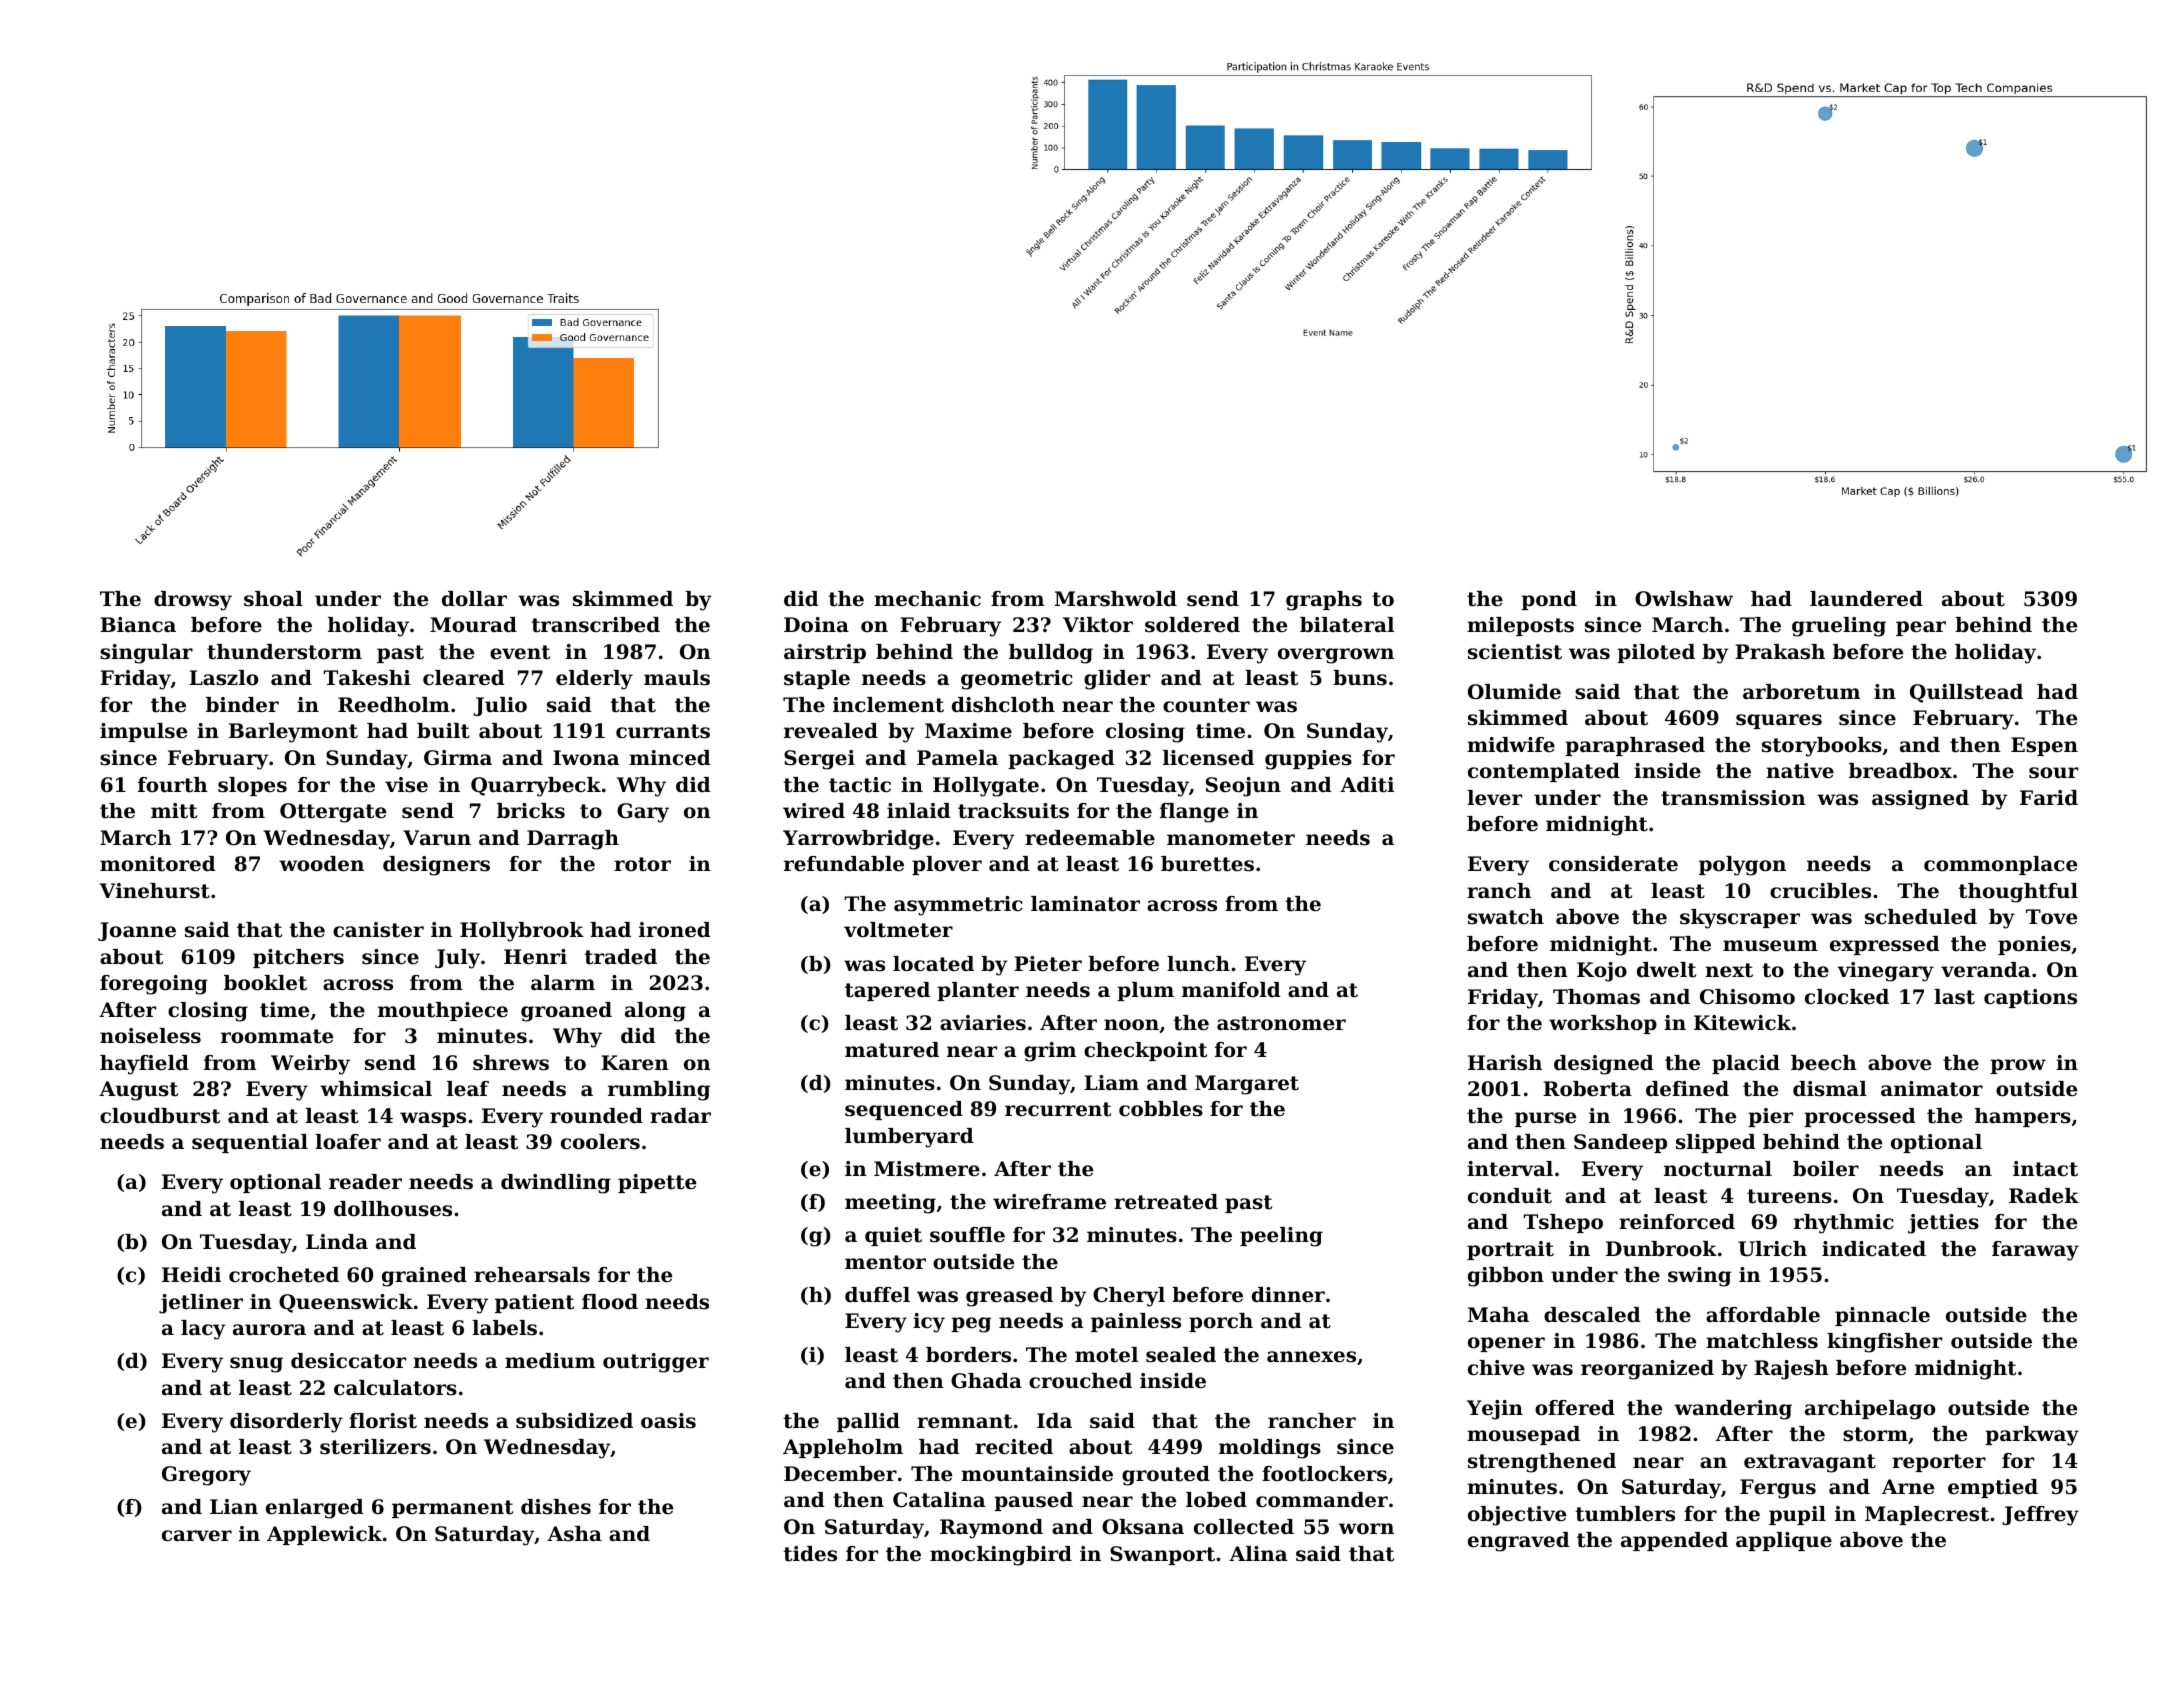 The width and height of the screenshot is (2178, 1683). What do you see at coordinates (1742, 866) in the screenshot?
I see `polygon` at bounding box center [1742, 866].
